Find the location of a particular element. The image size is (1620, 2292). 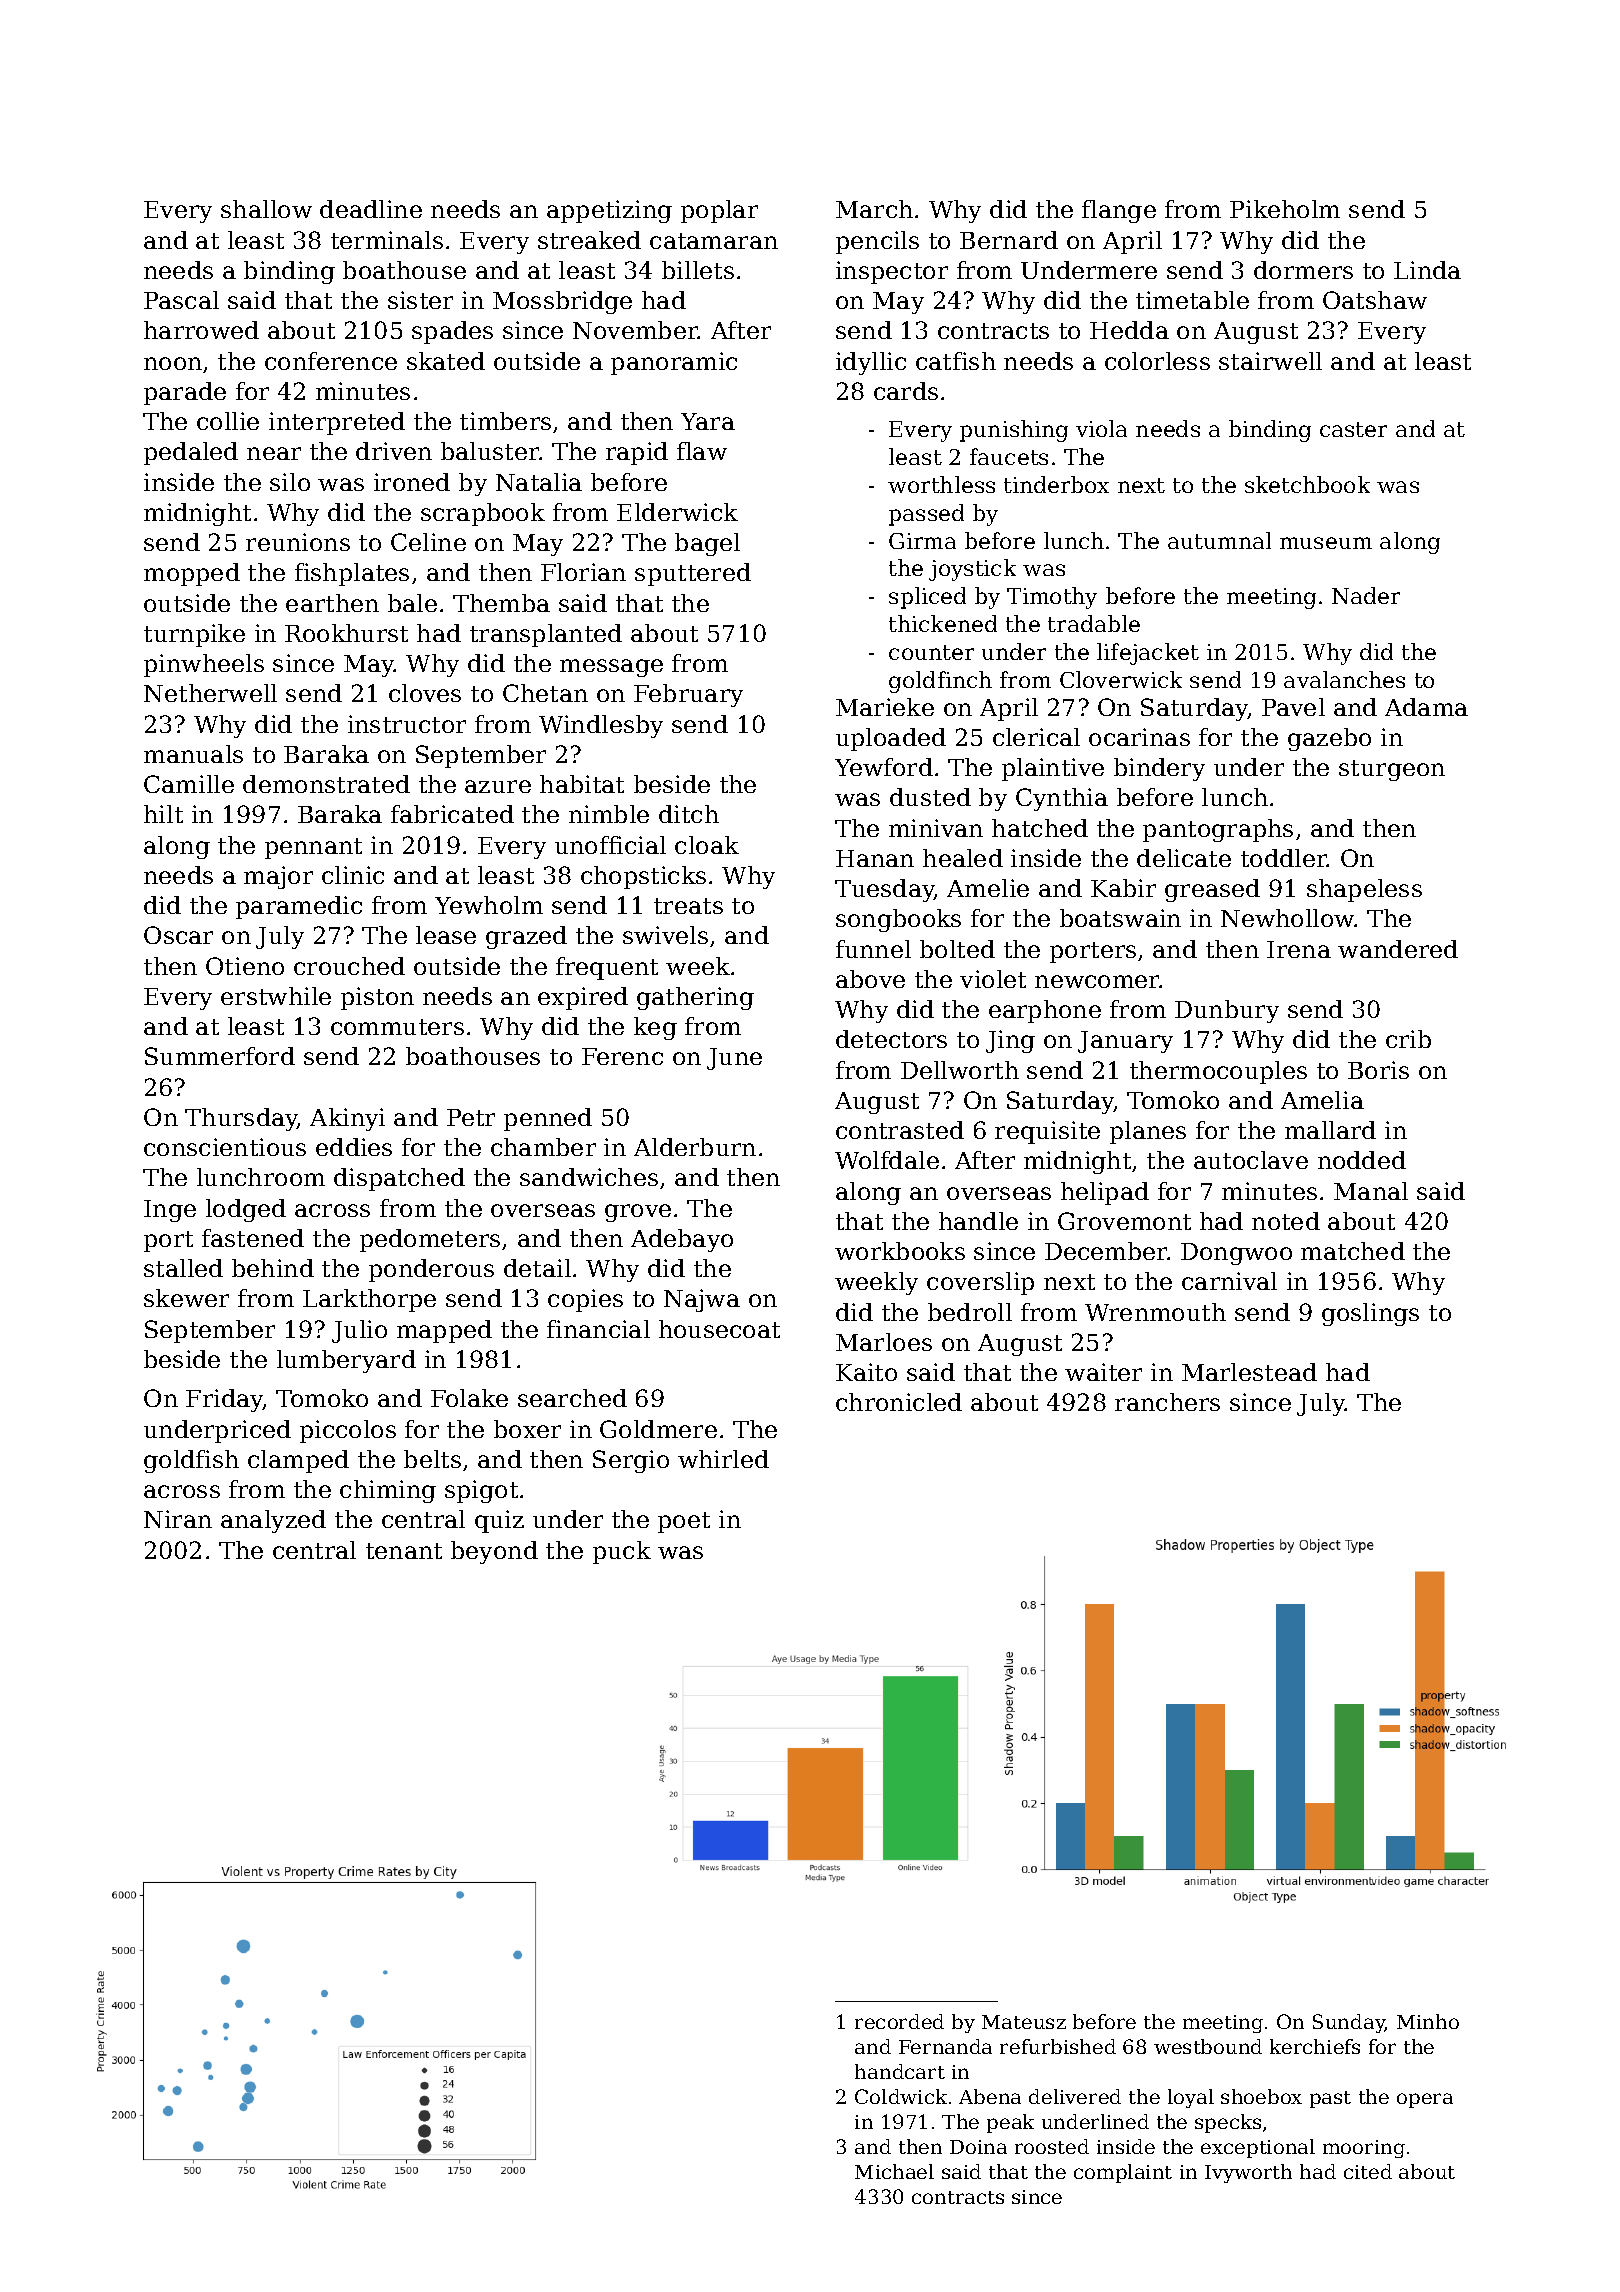

piccolos is located at coordinates (348, 1431).
